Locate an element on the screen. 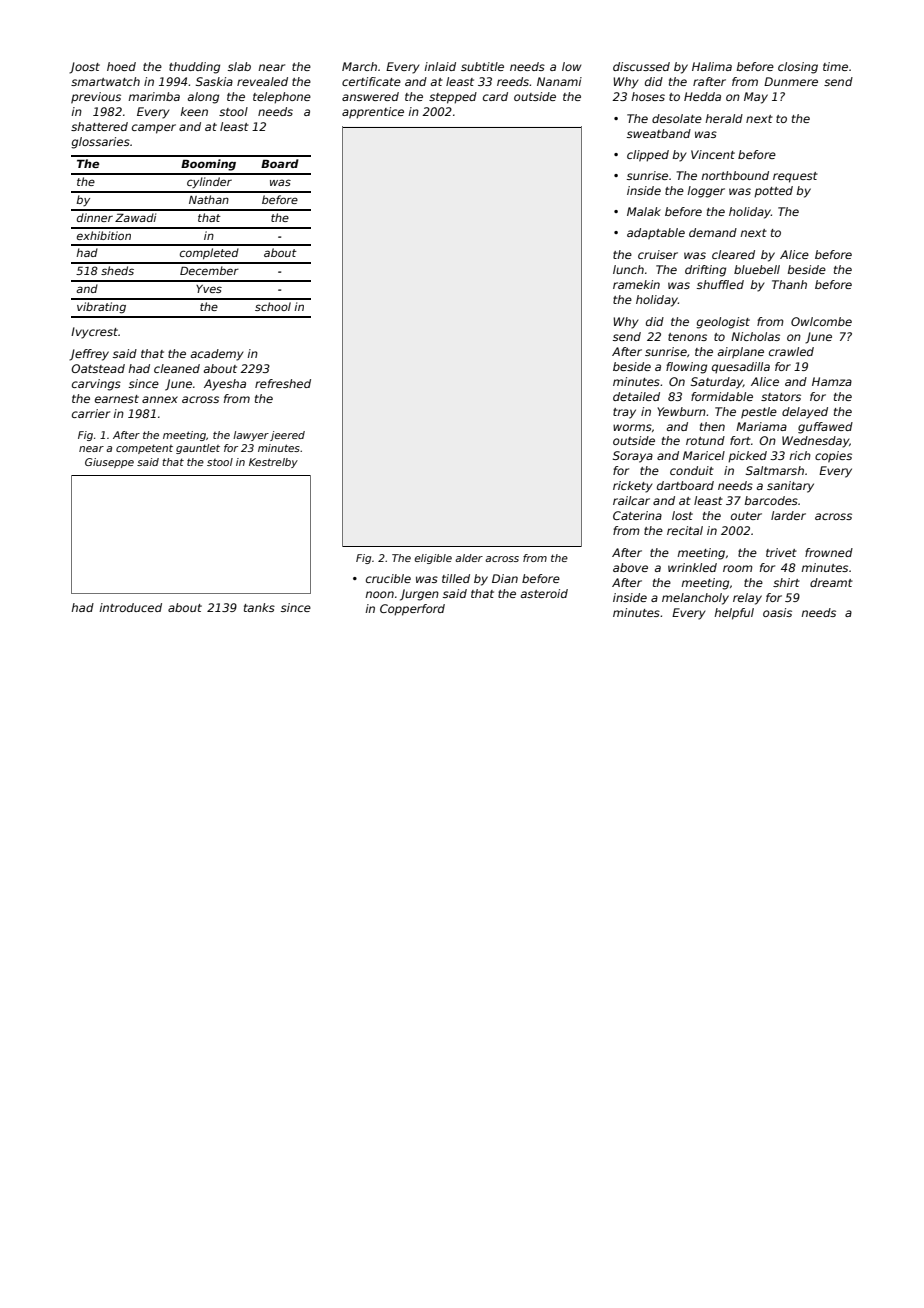 The height and width of the screenshot is (1308, 924). Yves is located at coordinates (209, 289).
